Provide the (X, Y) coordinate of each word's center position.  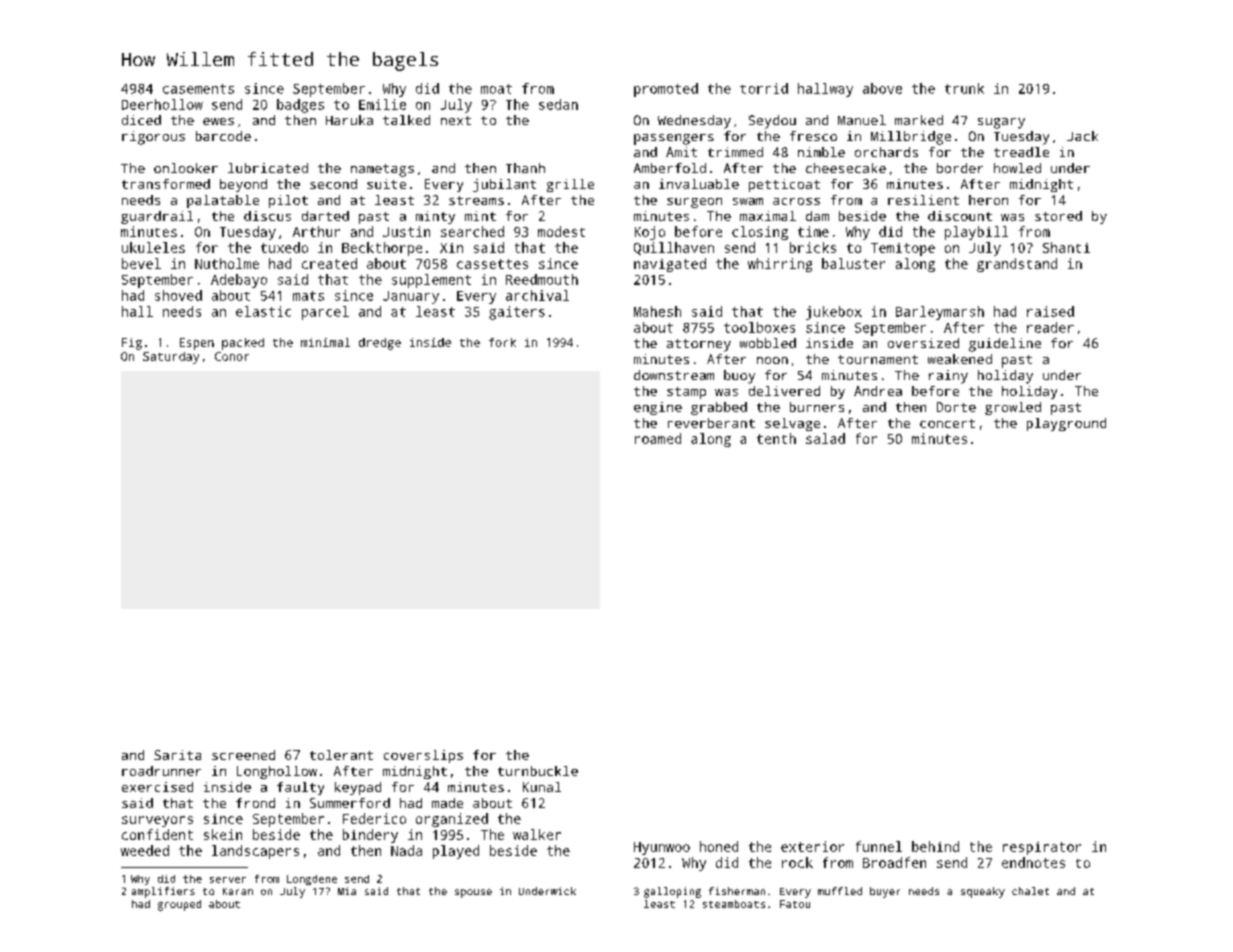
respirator (1042, 848)
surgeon (694, 203)
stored (1058, 216)
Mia (347, 891)
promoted (666, 90)
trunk (964, 88)
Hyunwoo (662, 848)
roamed (658, 438)
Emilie (382, 104)
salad (825, 438)
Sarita (177, 755)
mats (308, 296)
